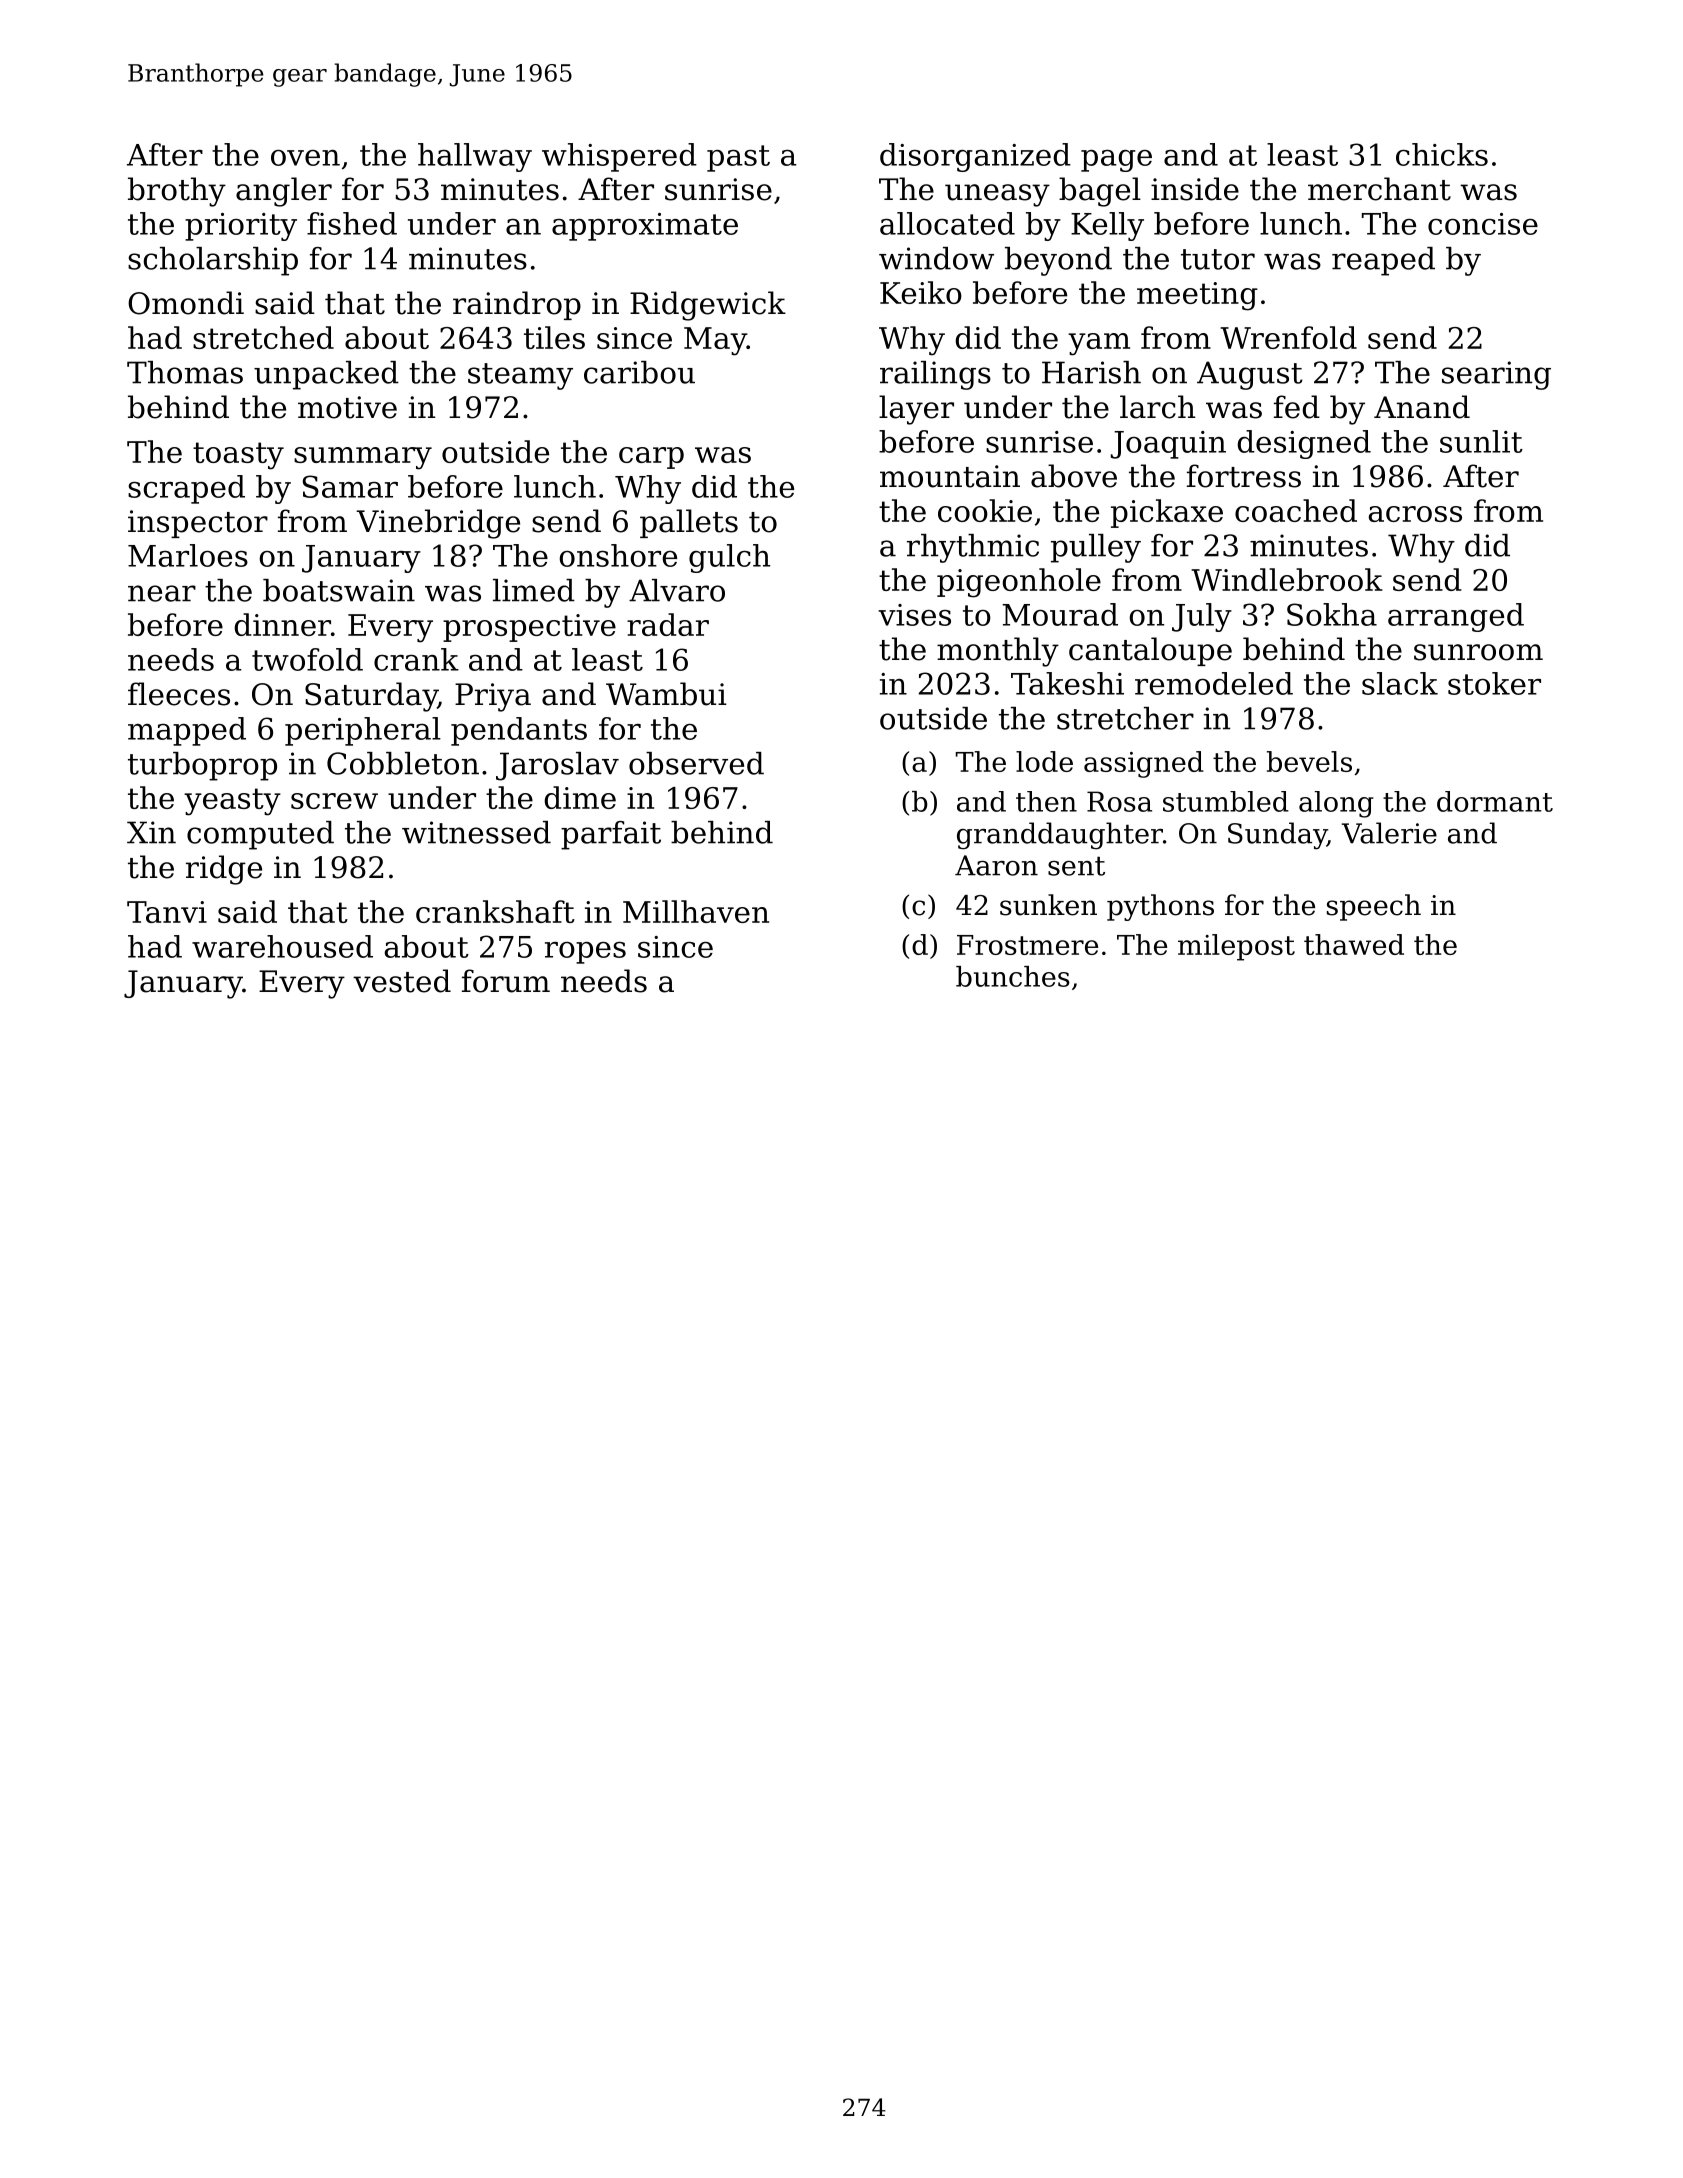 The height and width of the page is (2178, 1683). What do you see at coordinates (213, 261) in the page?
I see `scholarship` at bounding box center [213, 261].
